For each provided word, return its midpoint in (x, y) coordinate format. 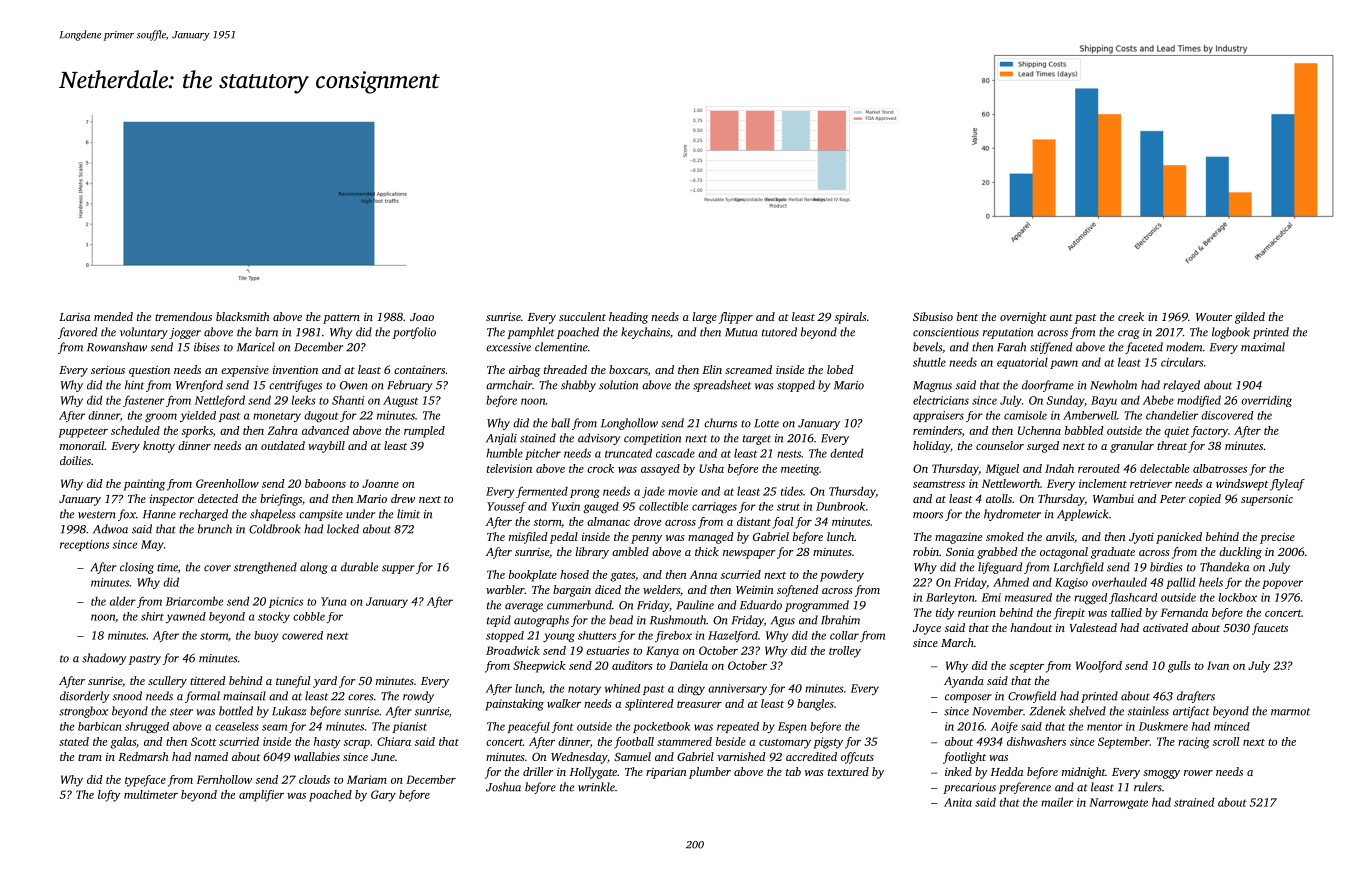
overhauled (1119, 582)
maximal (1263, 347)
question (149, 371)
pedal (564, 538)
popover (1282, 584)
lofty (109, 796)
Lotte (766, 423)
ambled (630, 551)
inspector (172, 500)
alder (123, 601)
